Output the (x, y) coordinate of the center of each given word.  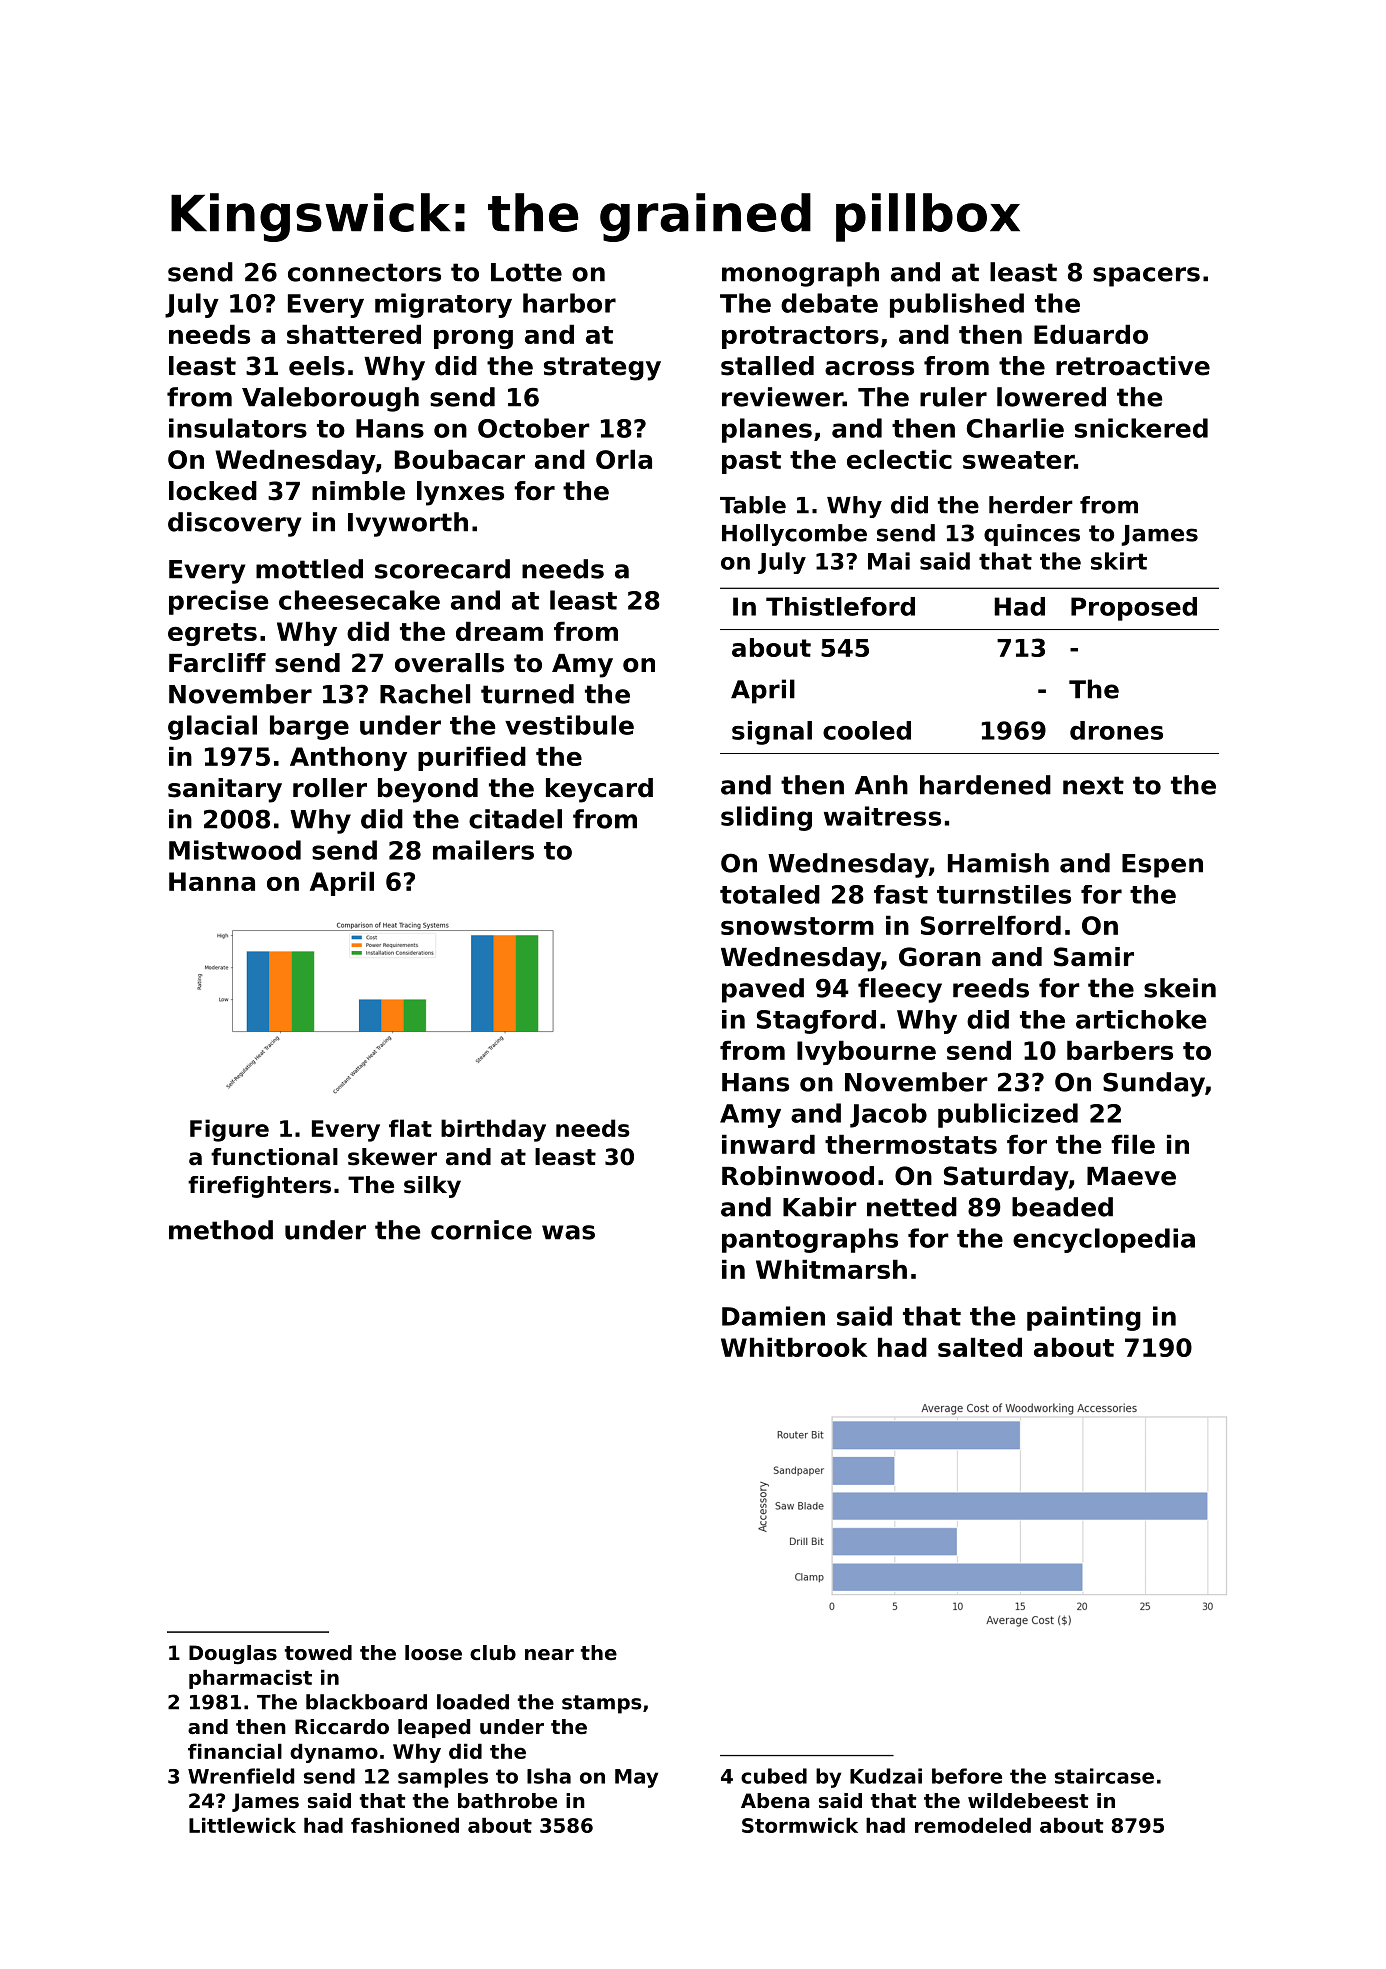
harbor (569, 303)
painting (1084, 1318)
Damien (773, 1316)
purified (472, 758)
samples (443, 1778)
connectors (364, 272)
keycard (599, 790)
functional (274, 1157)
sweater (1018, 460)
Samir (1094, 957)
